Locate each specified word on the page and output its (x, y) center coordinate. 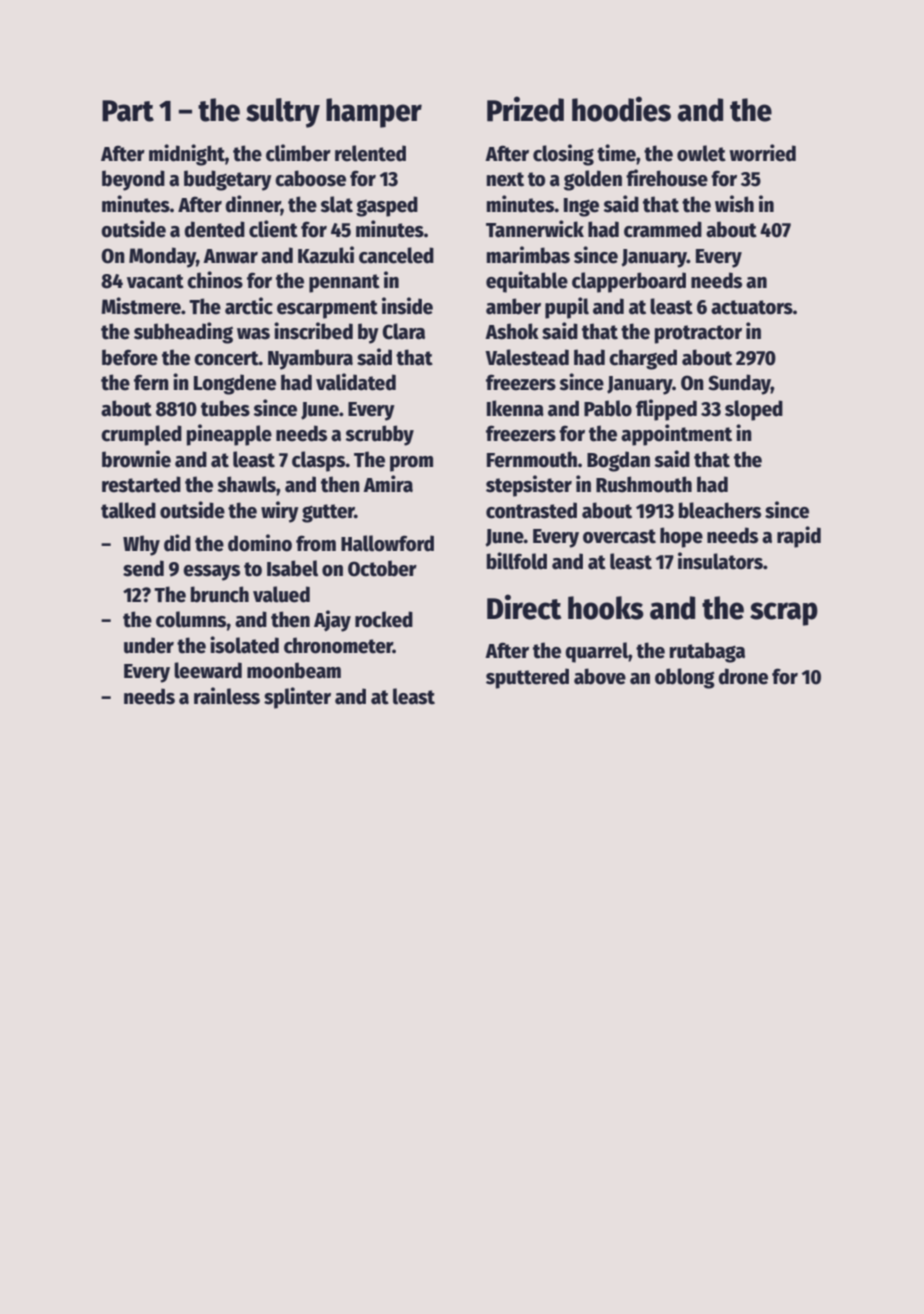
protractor (698, 334)
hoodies (621, 109)
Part (128, 111)
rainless (227, 696)
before (130, 357)
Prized (525, 109)
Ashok (512, 331)
